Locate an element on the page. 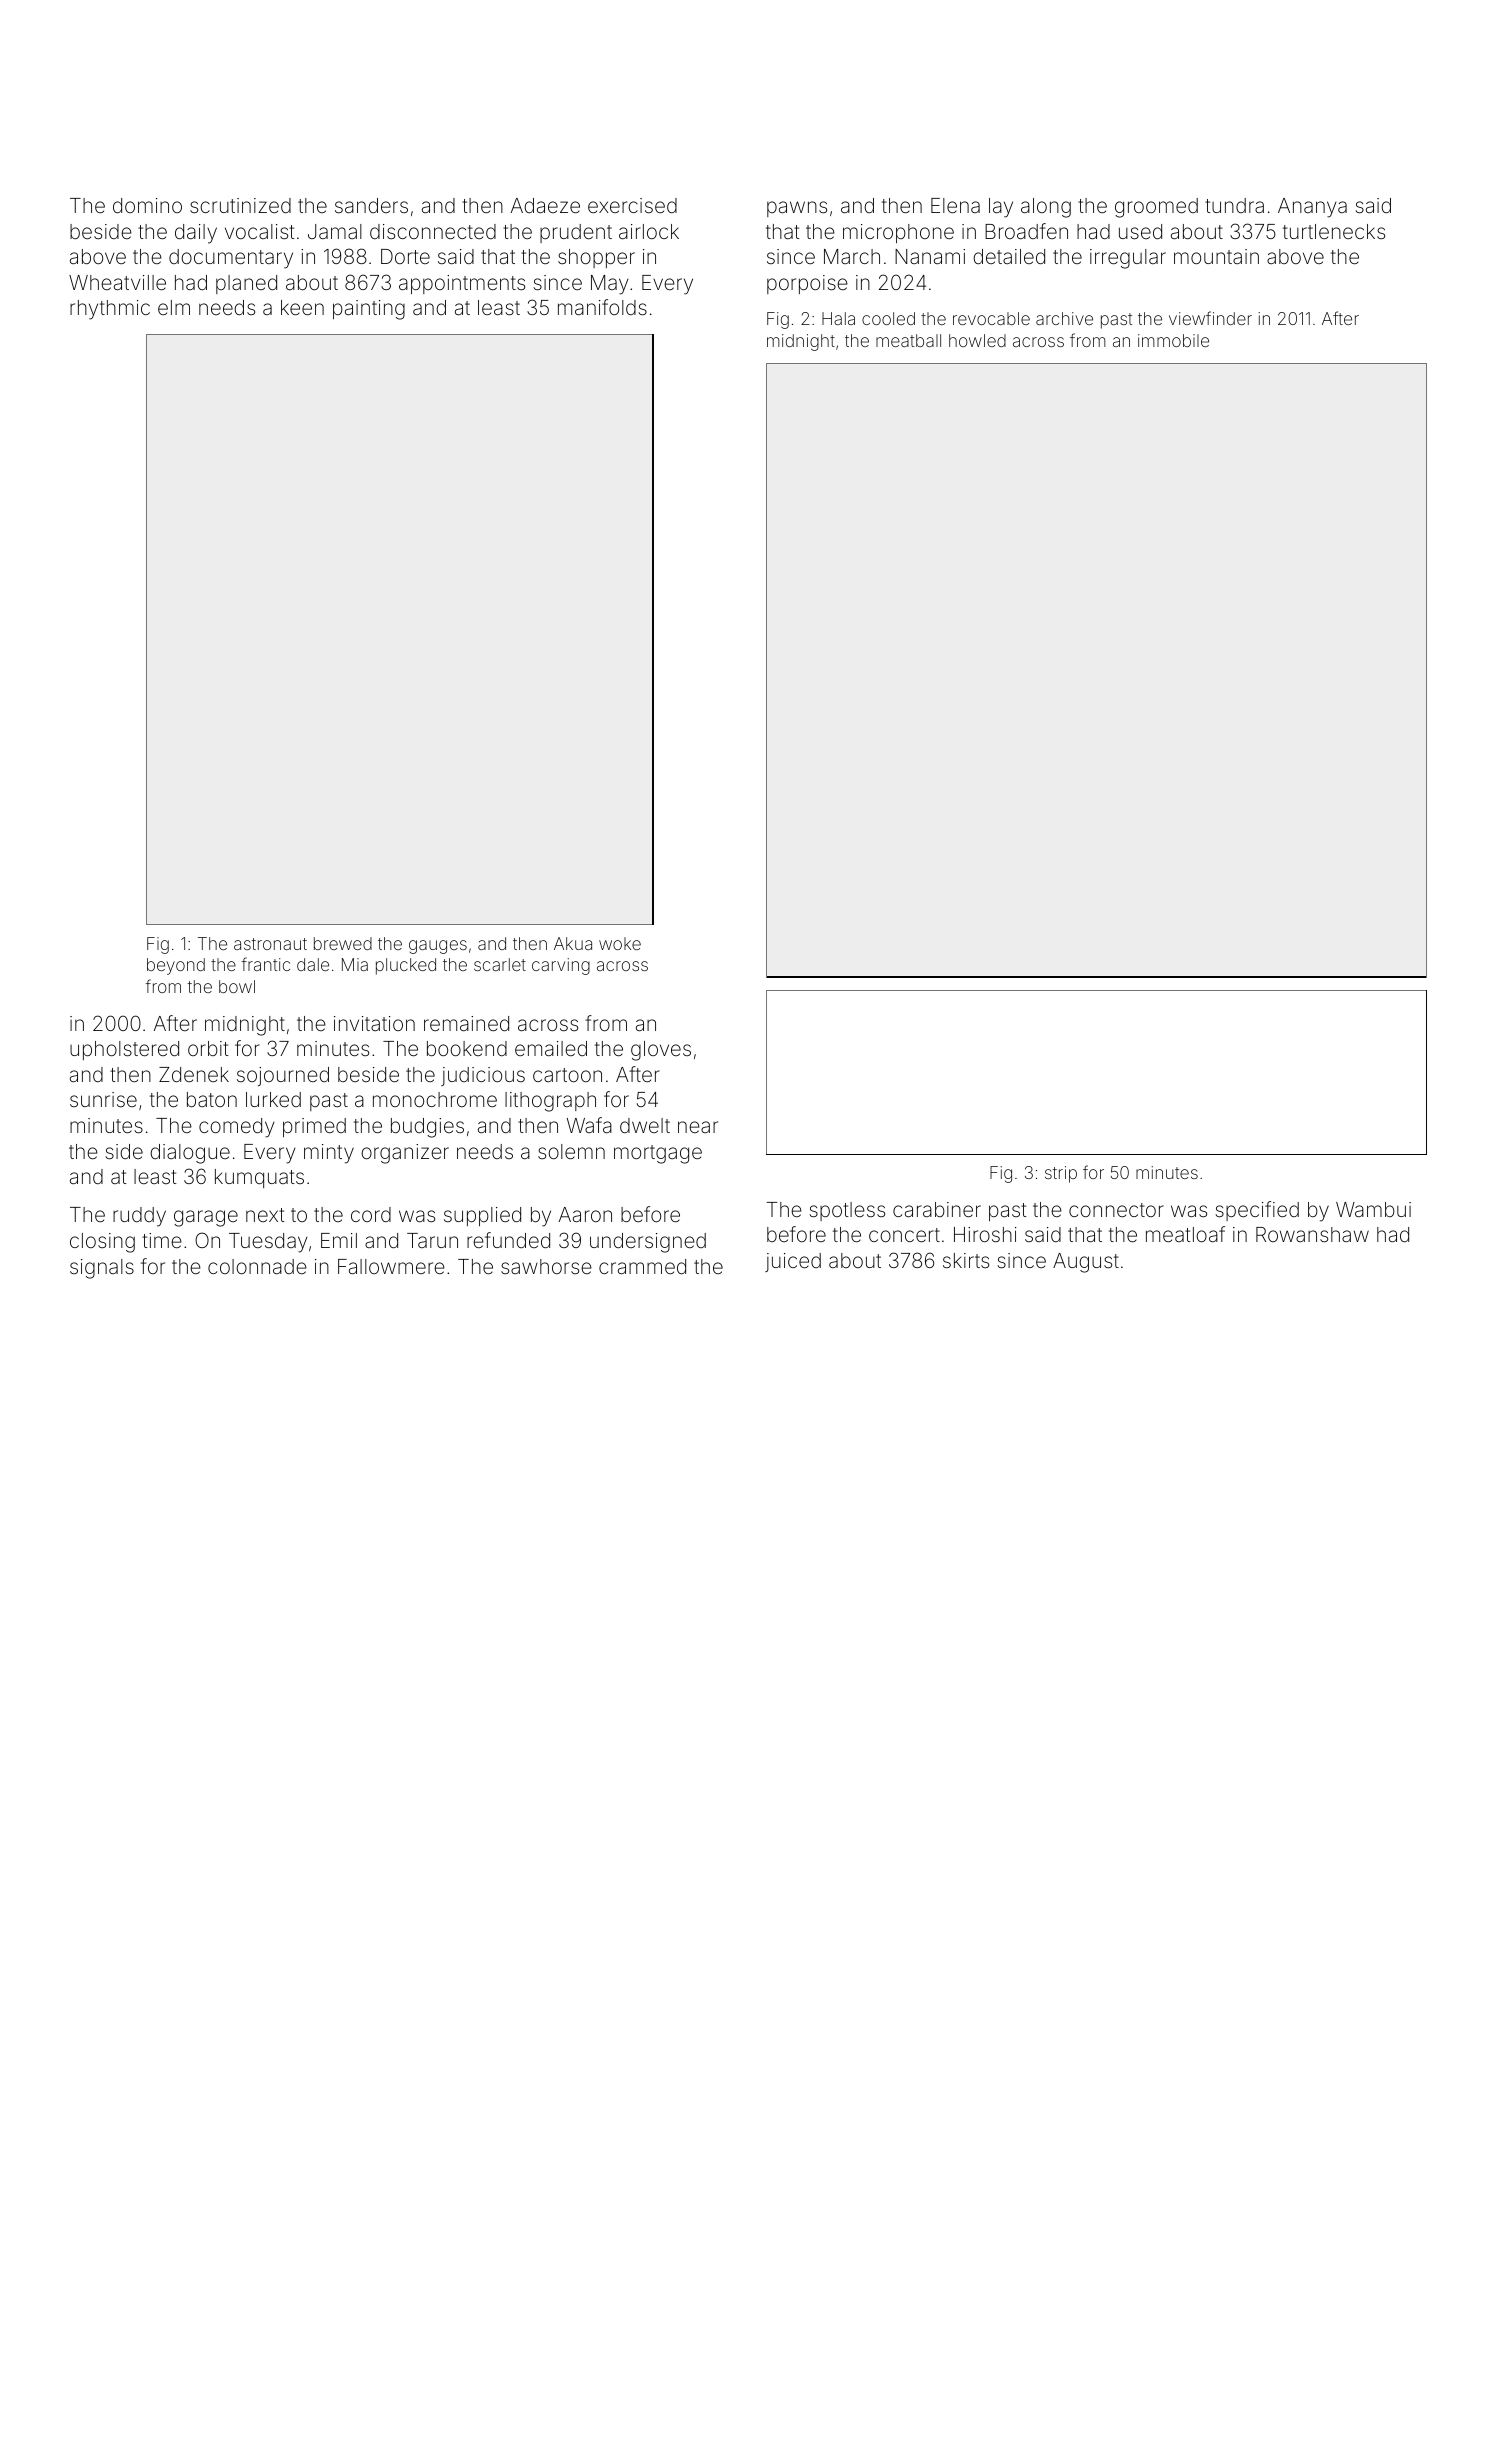 The image size is (1496, 2464). rhythmic is located at coordinates (110, 310).
